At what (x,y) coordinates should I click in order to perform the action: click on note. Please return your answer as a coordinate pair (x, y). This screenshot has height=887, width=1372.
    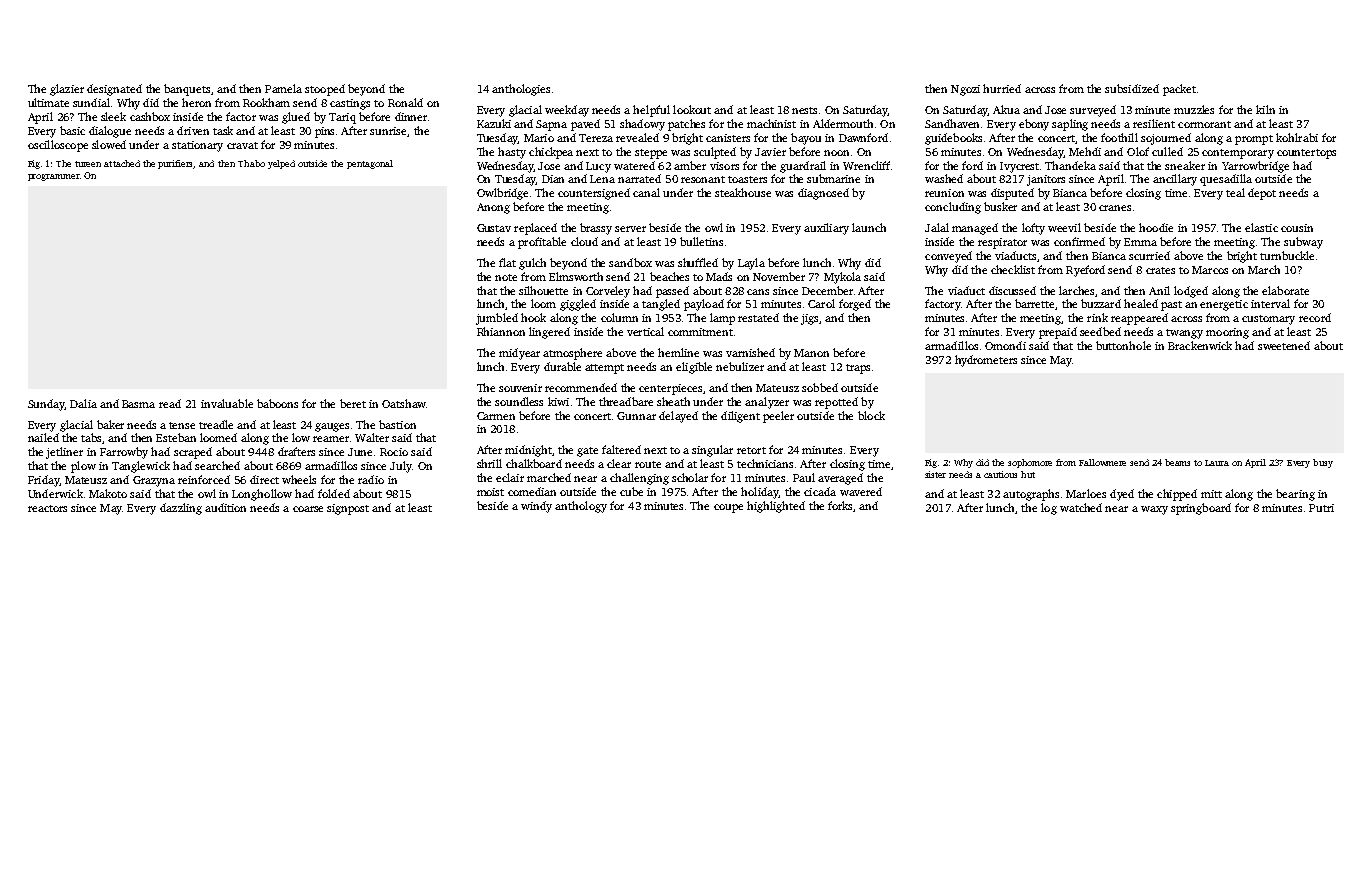
    Looking at the image, I should click on (506, 277).
